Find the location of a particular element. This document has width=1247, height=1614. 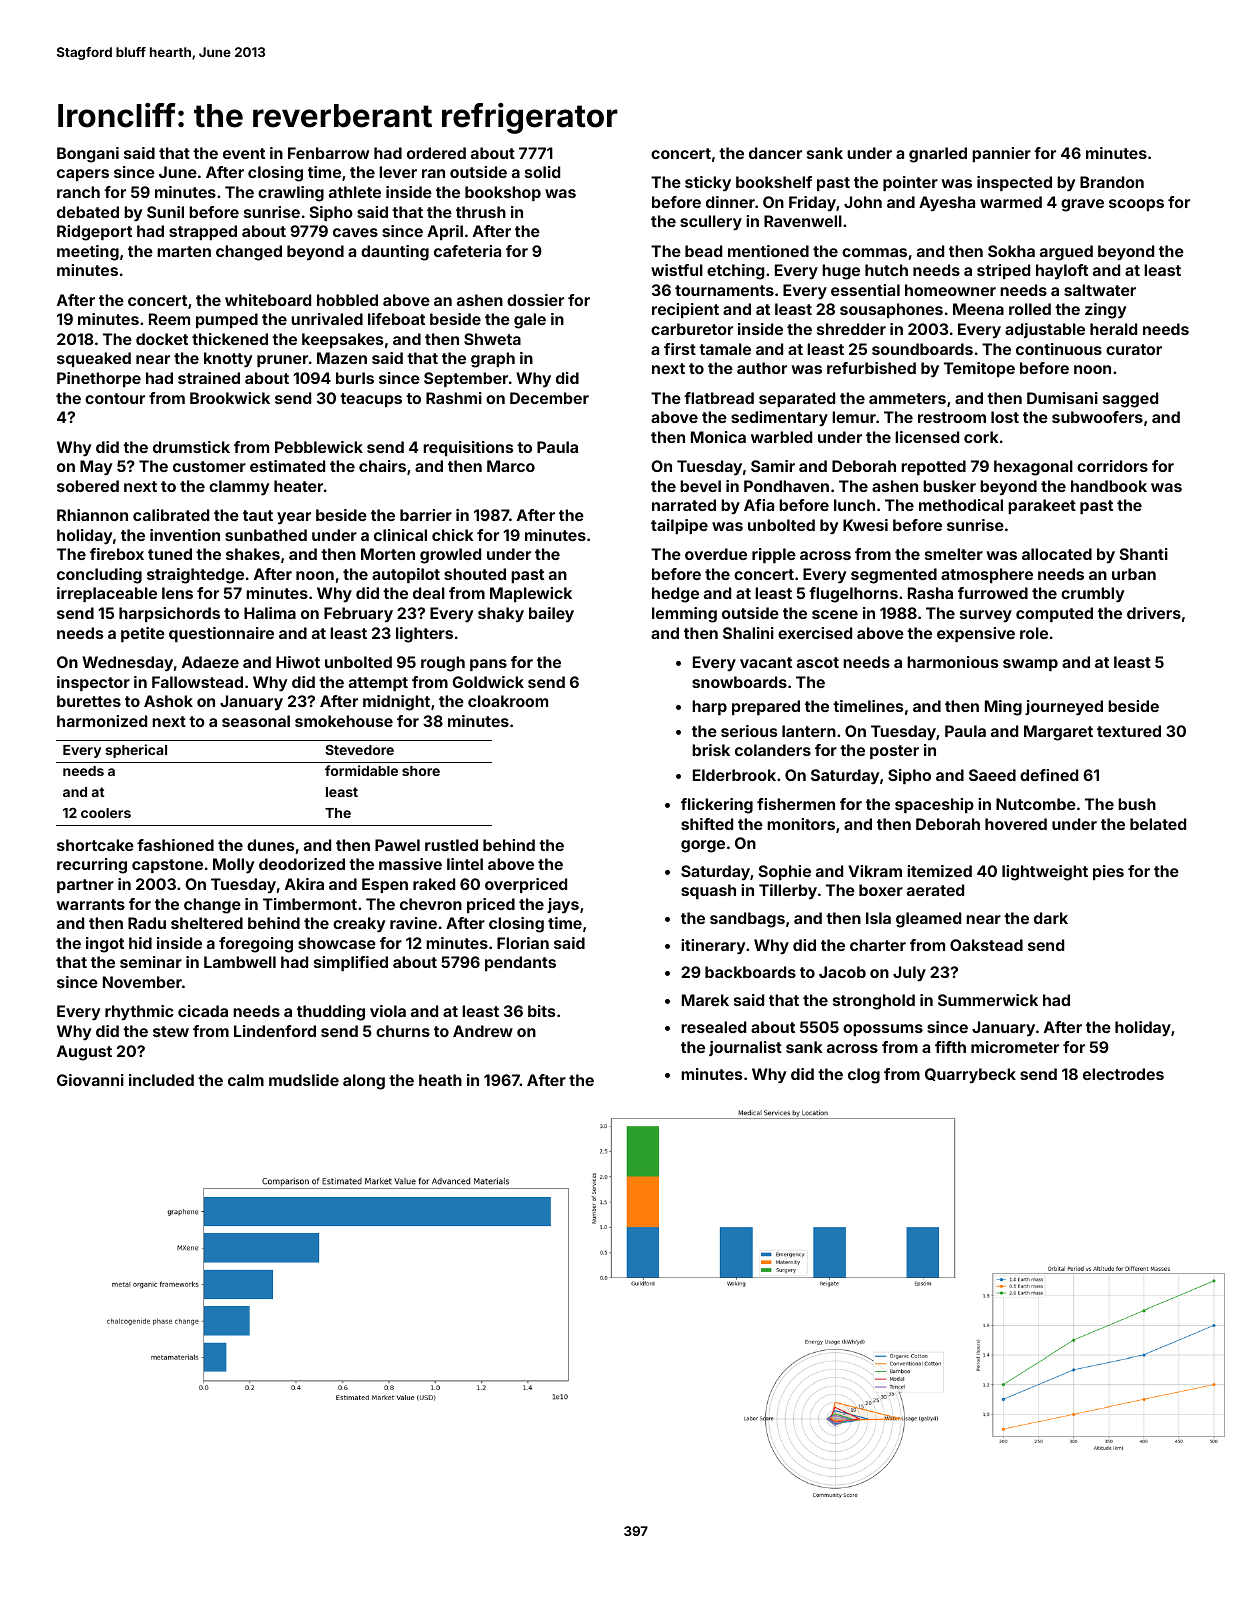

Quarrybeck is located at coordinates (970, 1076).
